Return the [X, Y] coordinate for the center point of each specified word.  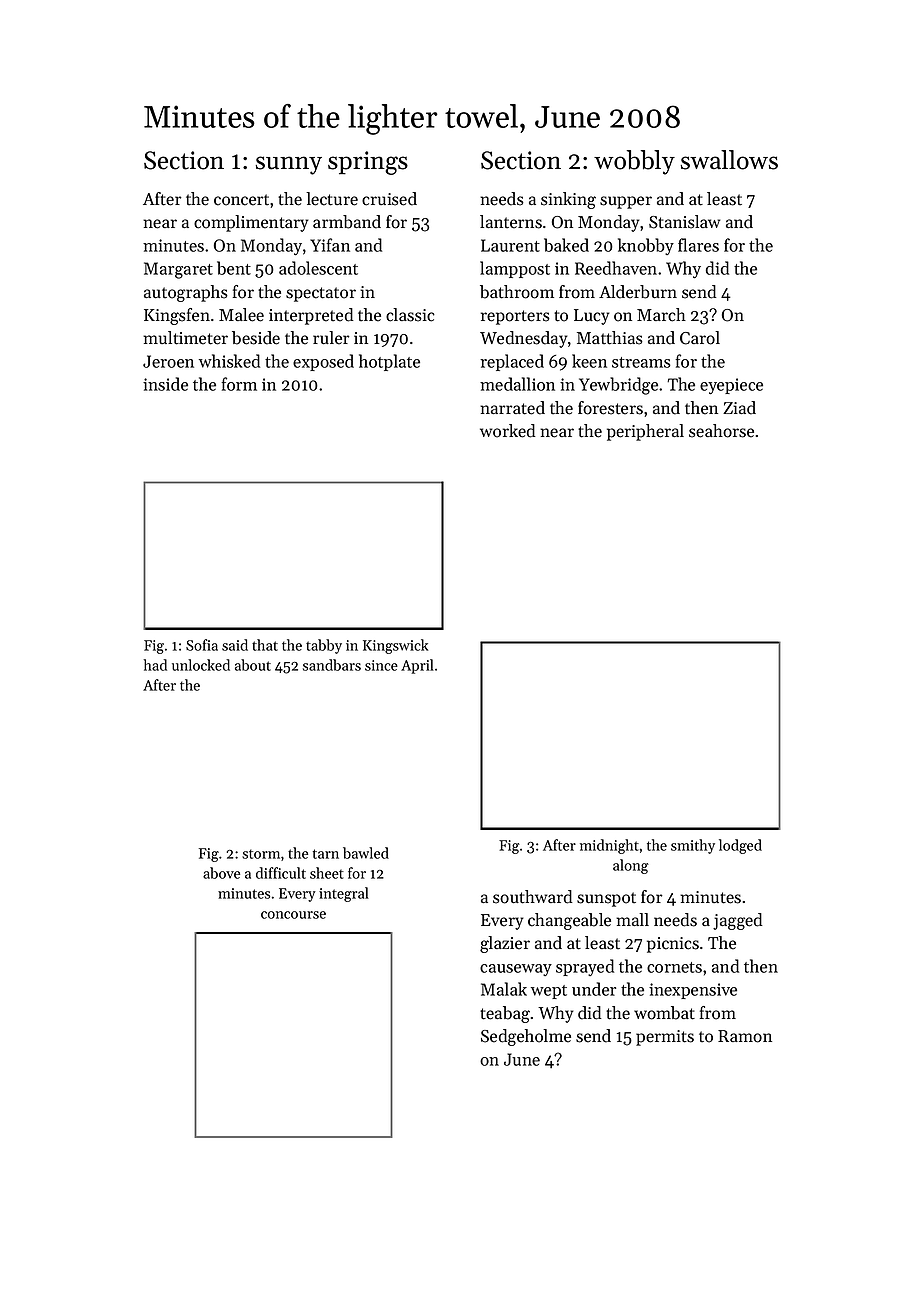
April [417, 666]
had [155, 665]
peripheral [645, 432]
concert [241, 200]
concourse [293, 915]
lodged [740, 846]
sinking [568, 200]
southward [533, 897]
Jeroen [168, 361]
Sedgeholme [526, 1037]
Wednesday [524, 339]
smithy [693, 846]
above [221, 873]
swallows [729, 160]
